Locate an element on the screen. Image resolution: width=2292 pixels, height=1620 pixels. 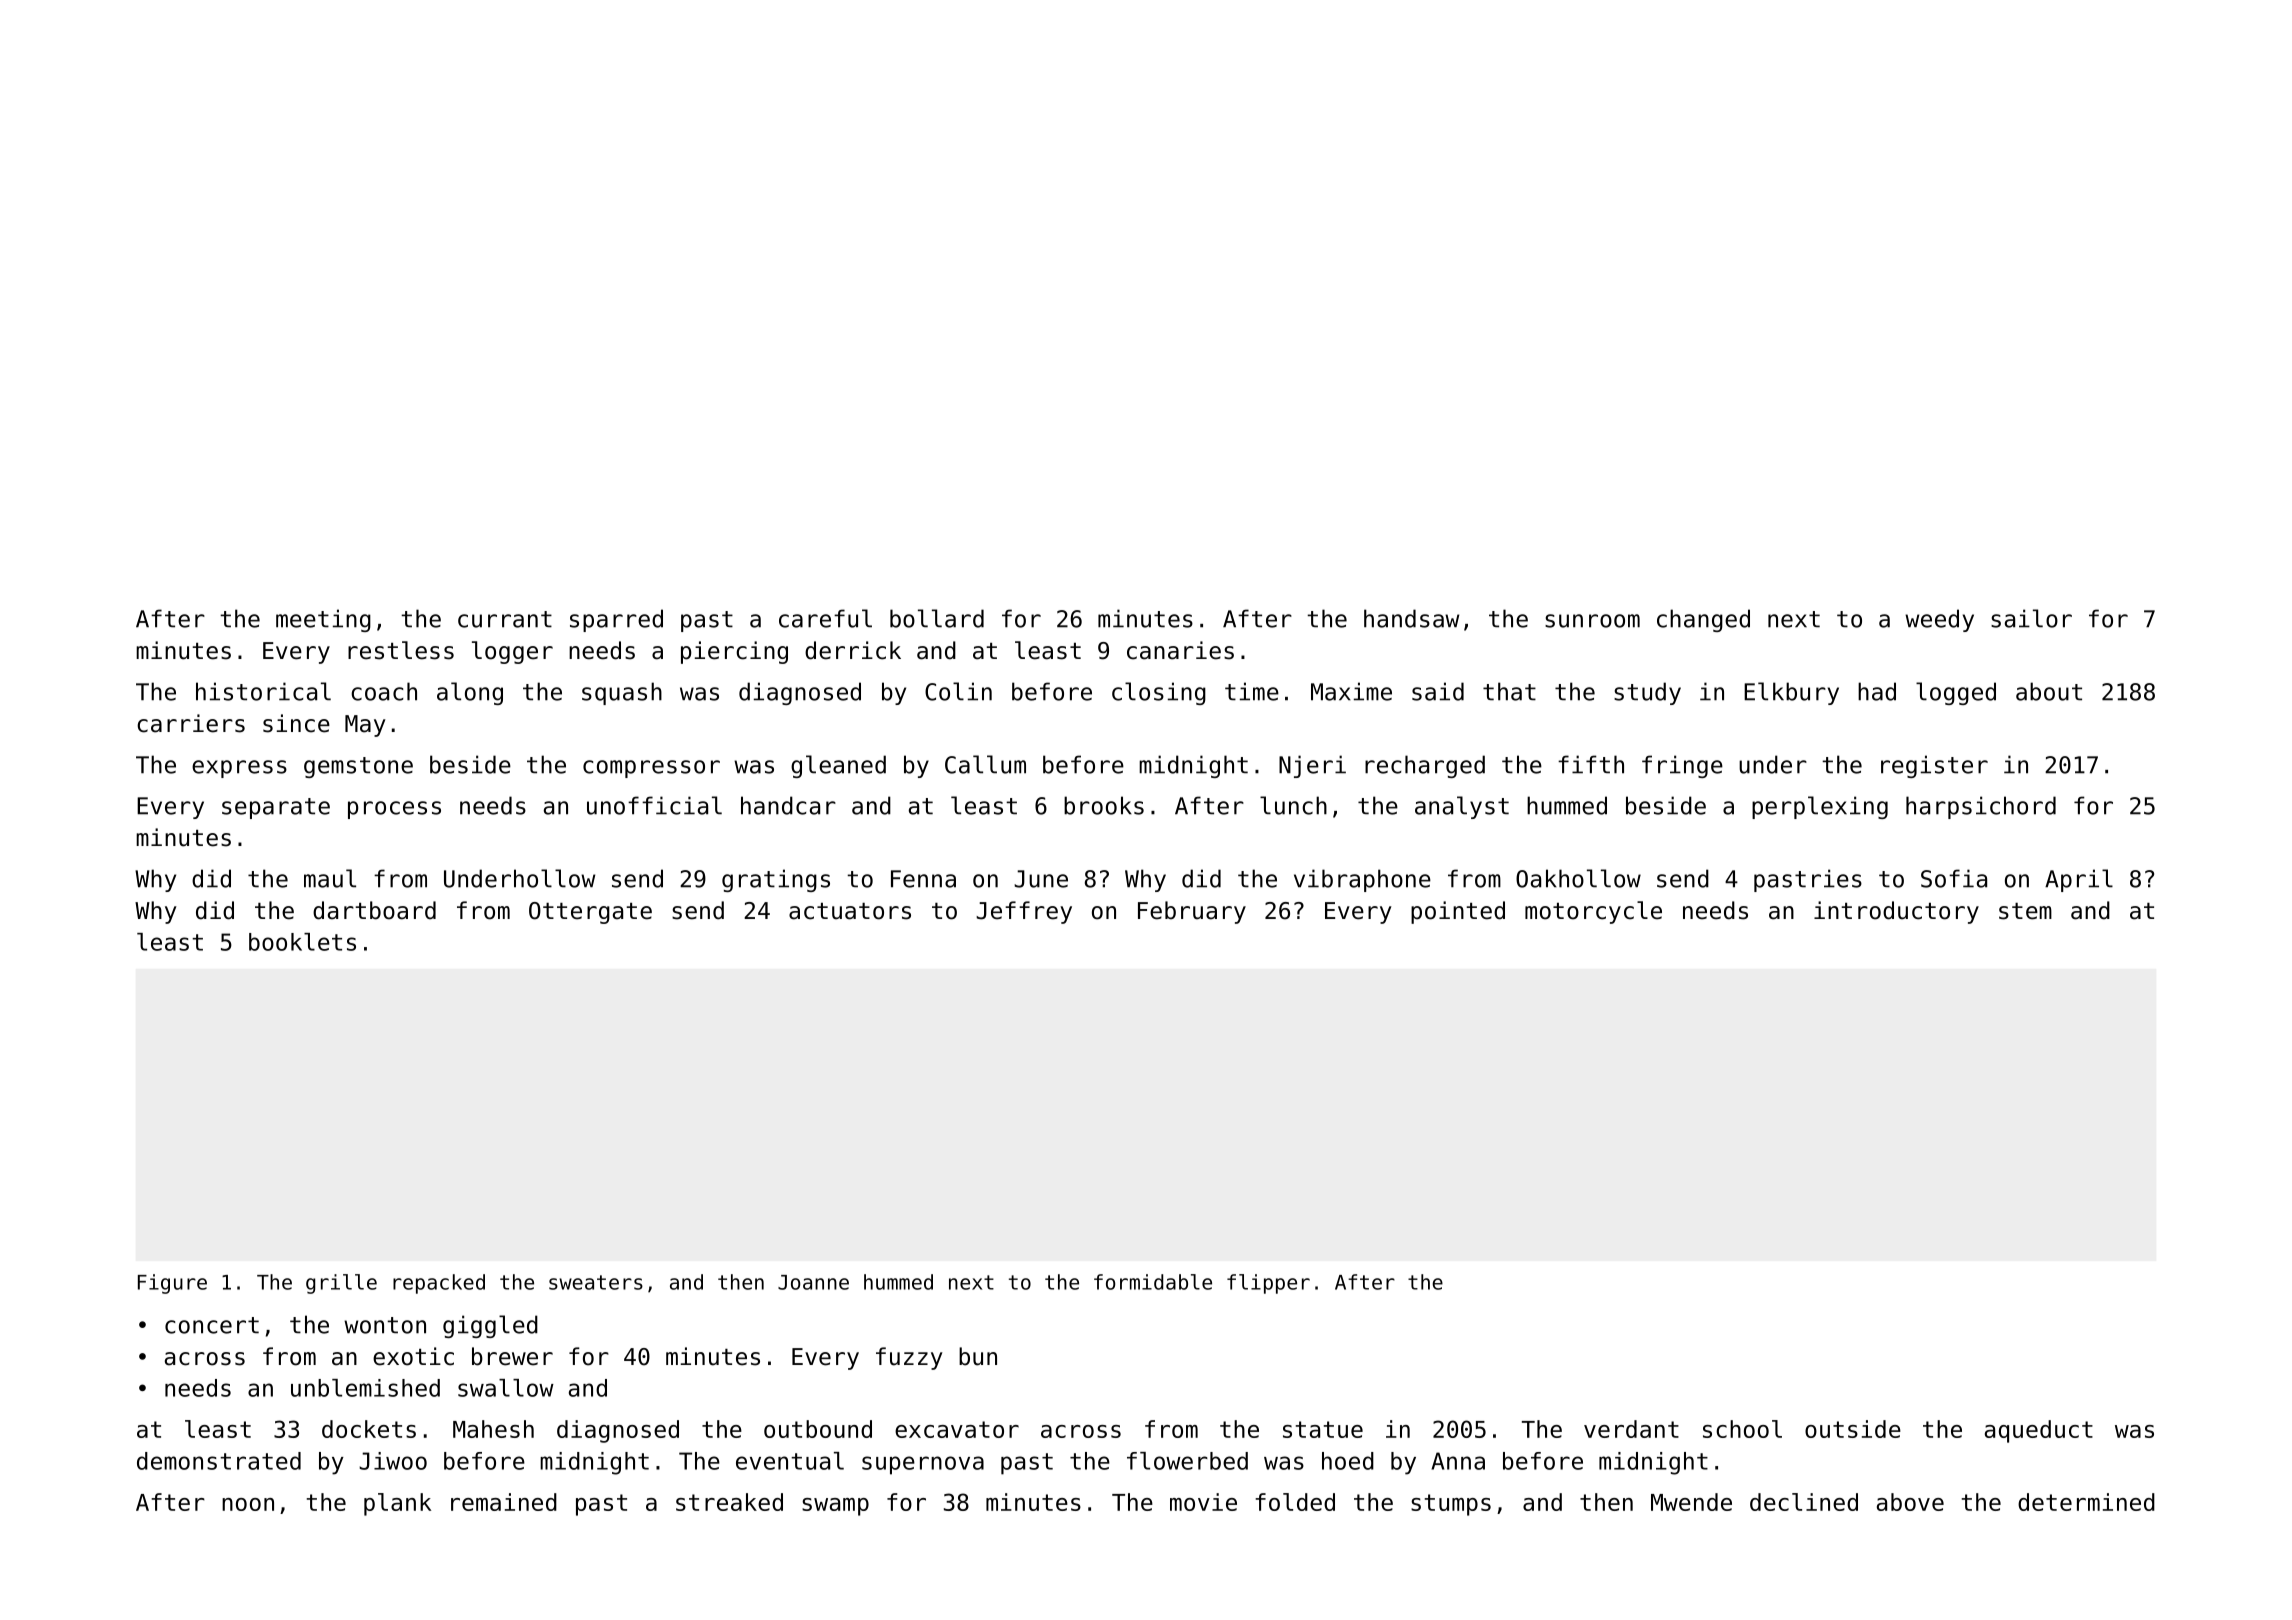
dockets is located at coordinates (369, 1429).
